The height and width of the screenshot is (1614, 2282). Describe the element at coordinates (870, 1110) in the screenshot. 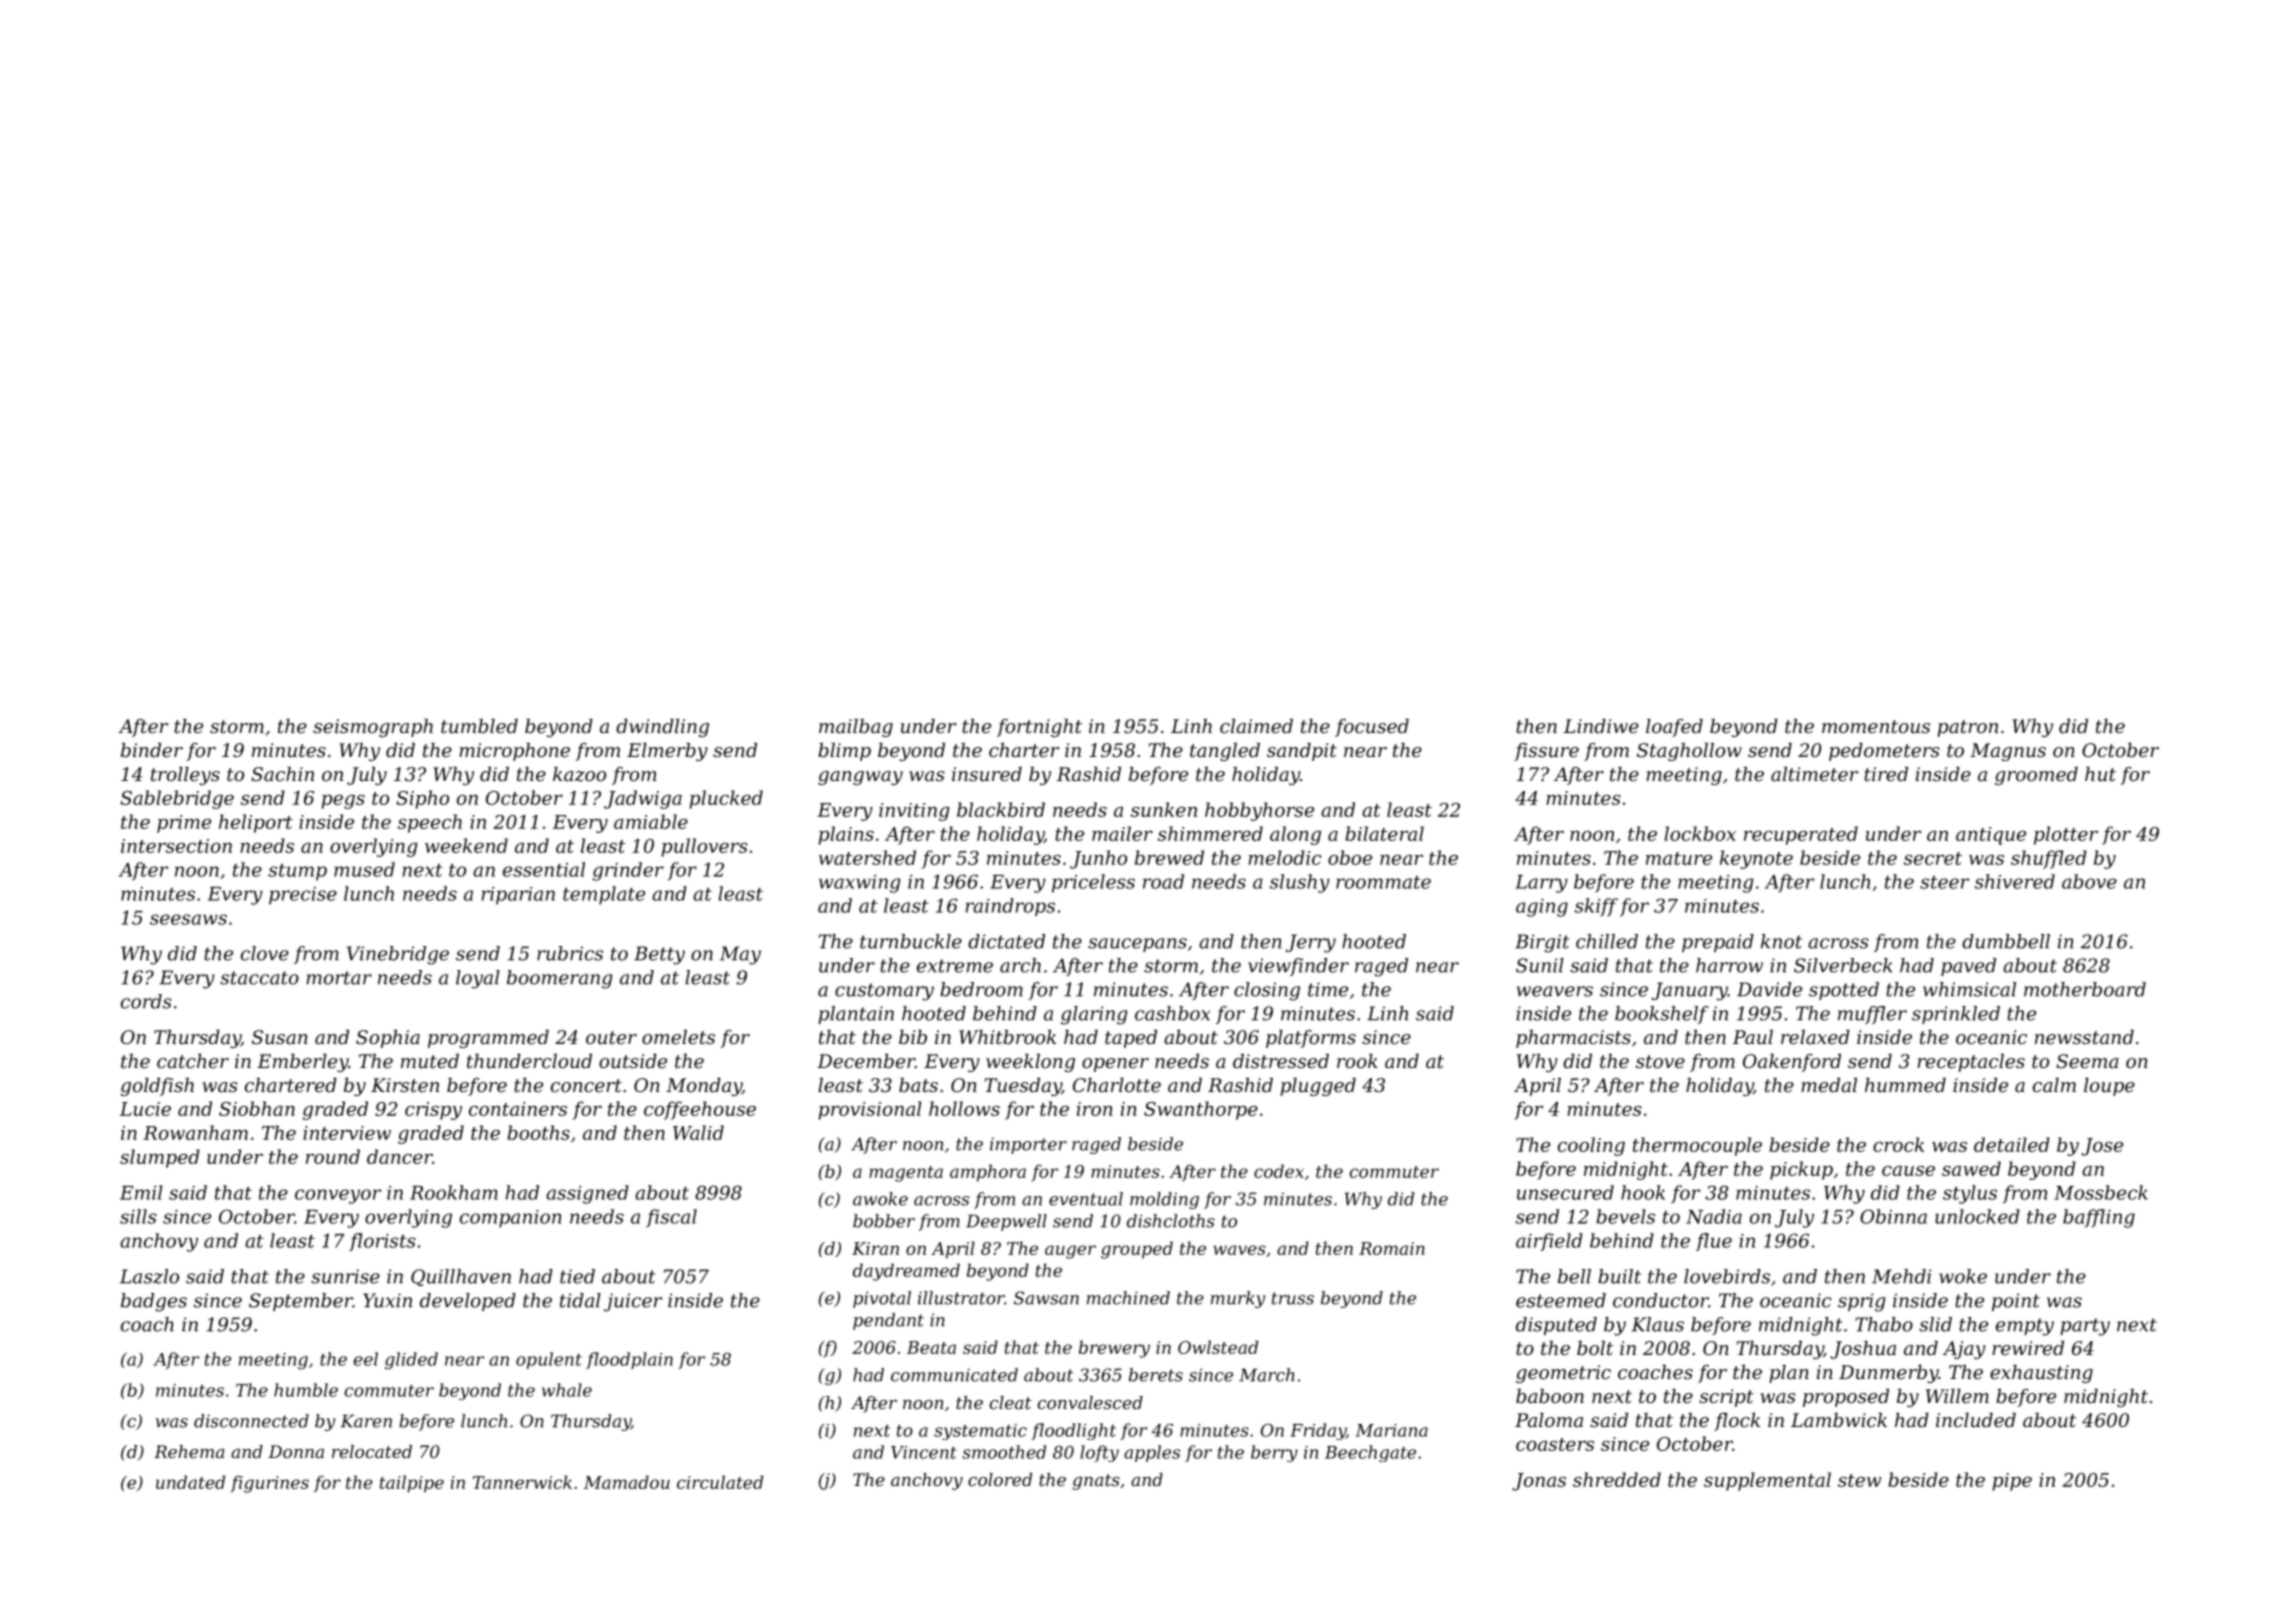

I see `provisional` at that location.
